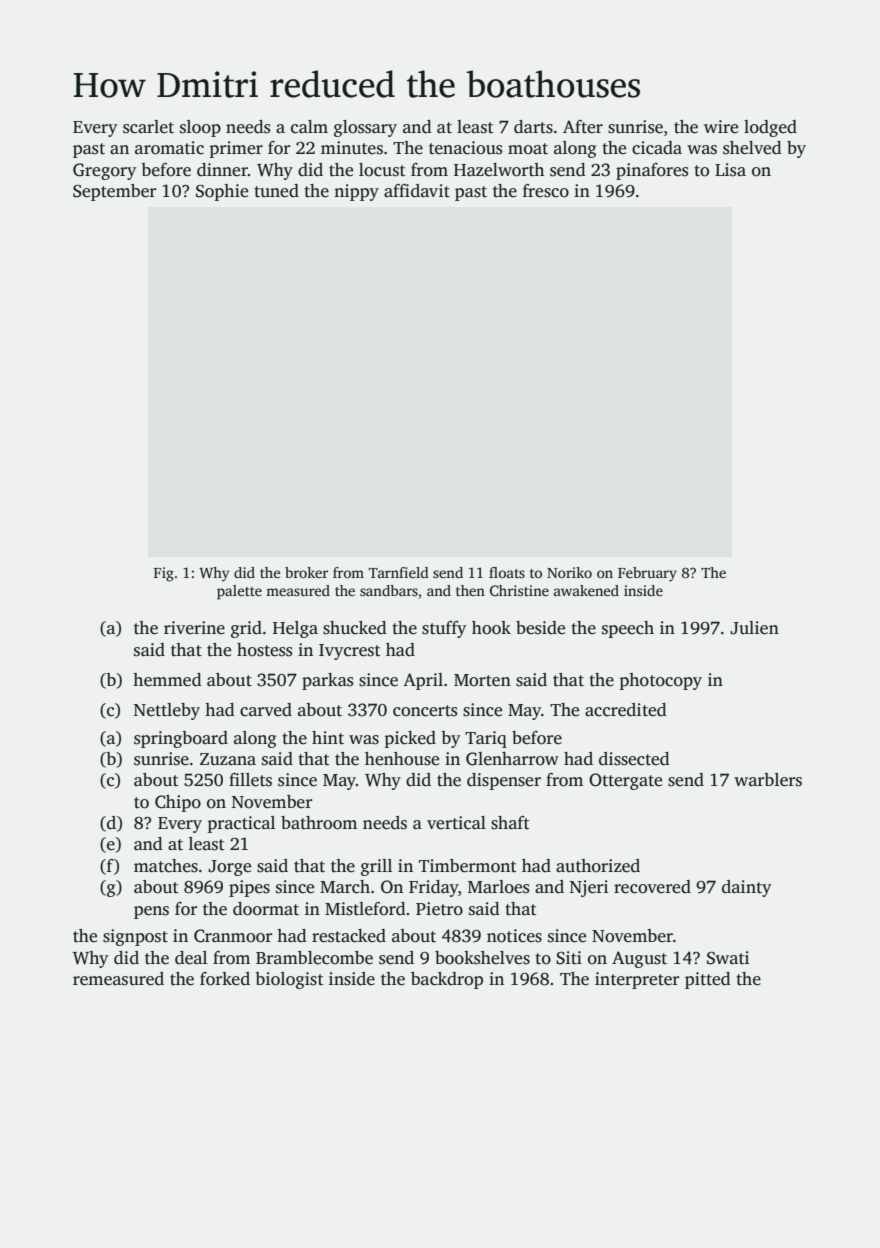  I want to click on Sophie, so click(222, 192).
